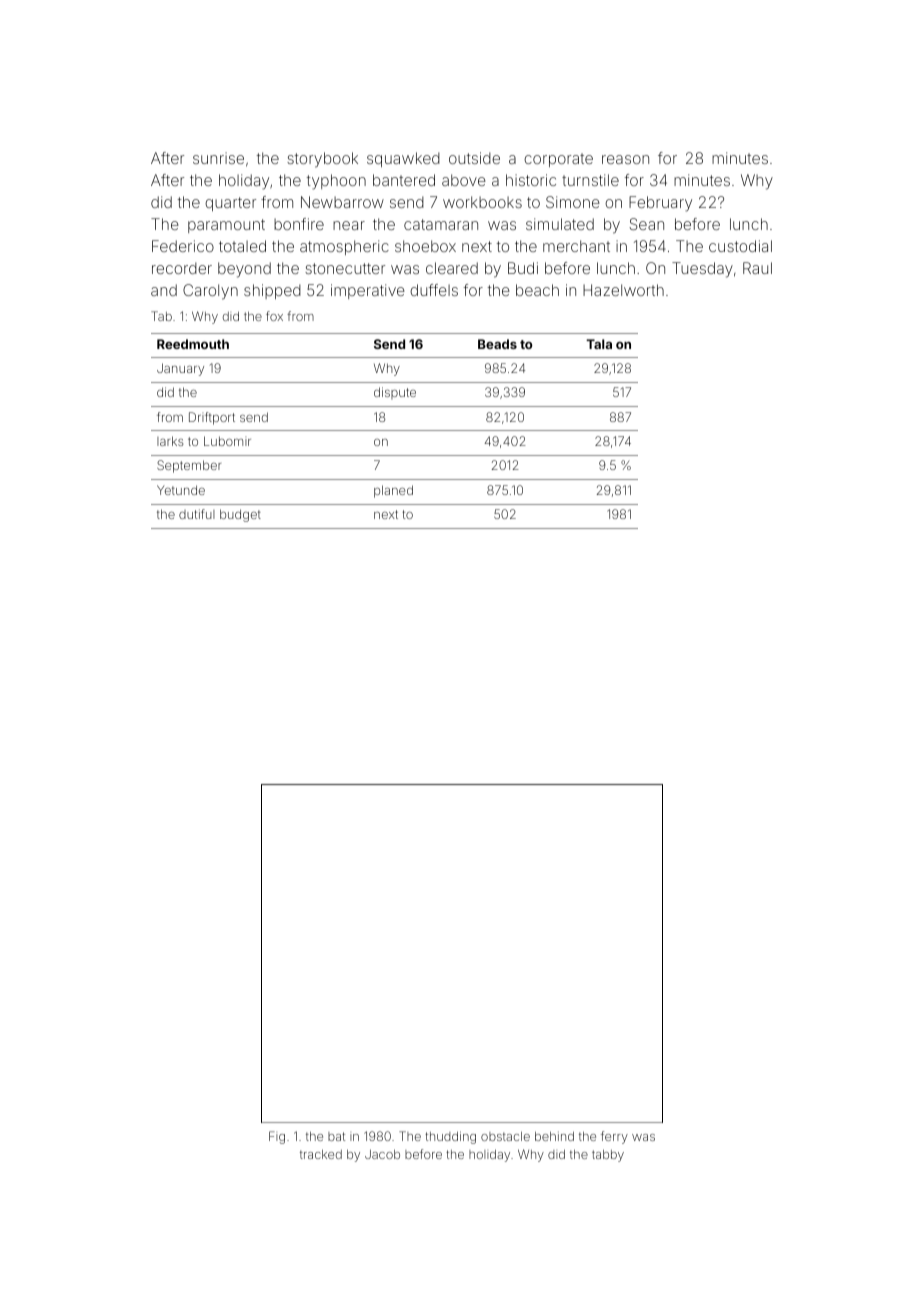  What do you see at coordinates (226, 226) in the page?
I see `paramount` at bounding box center [226, 226].
